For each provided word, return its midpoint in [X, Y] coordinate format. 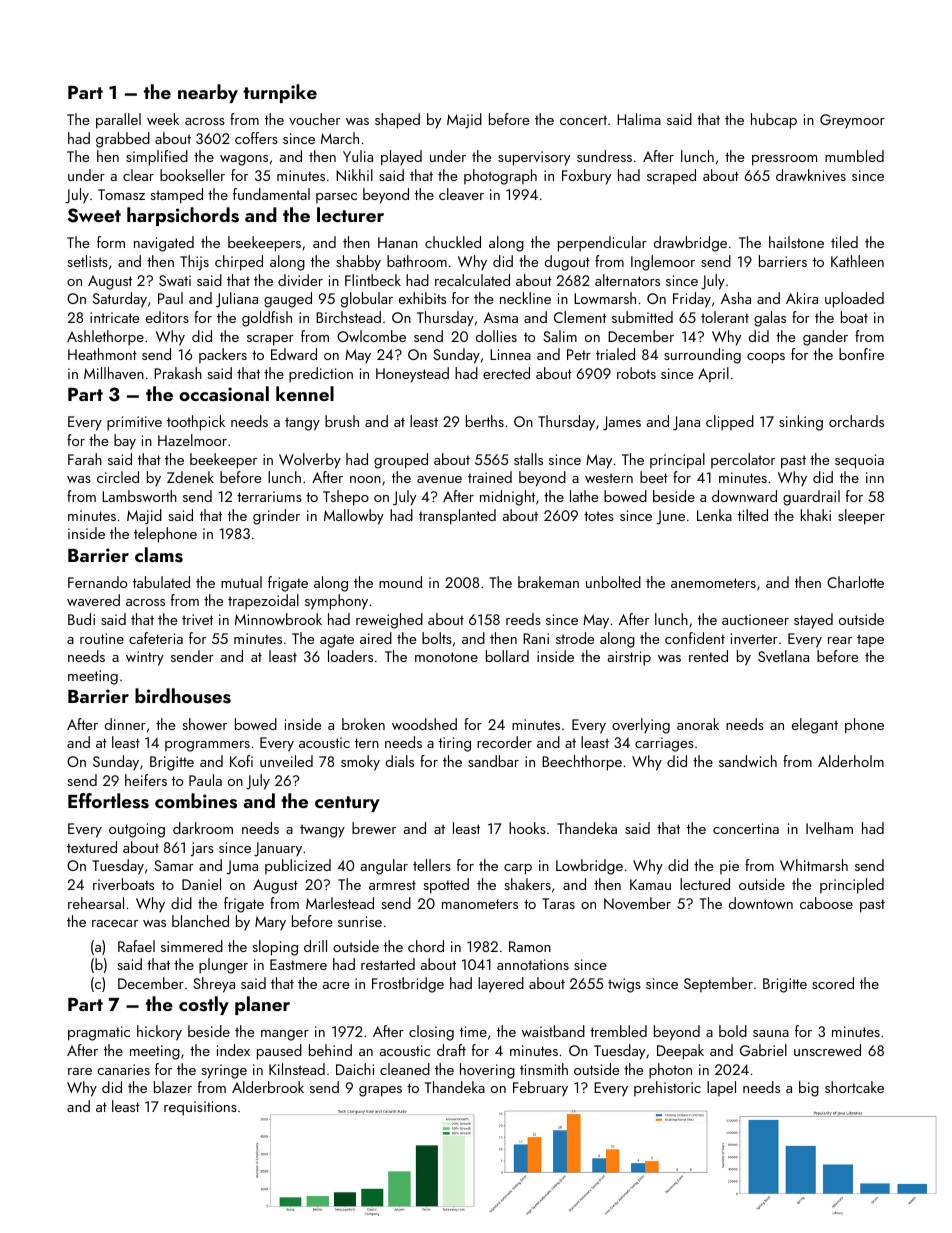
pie [729, 867]
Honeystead [412, 375]
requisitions [200, 1108]
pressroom [784, 160]
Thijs [194, 263]
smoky [360, 763]
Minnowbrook [278, 619]
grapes [380, 1091]
